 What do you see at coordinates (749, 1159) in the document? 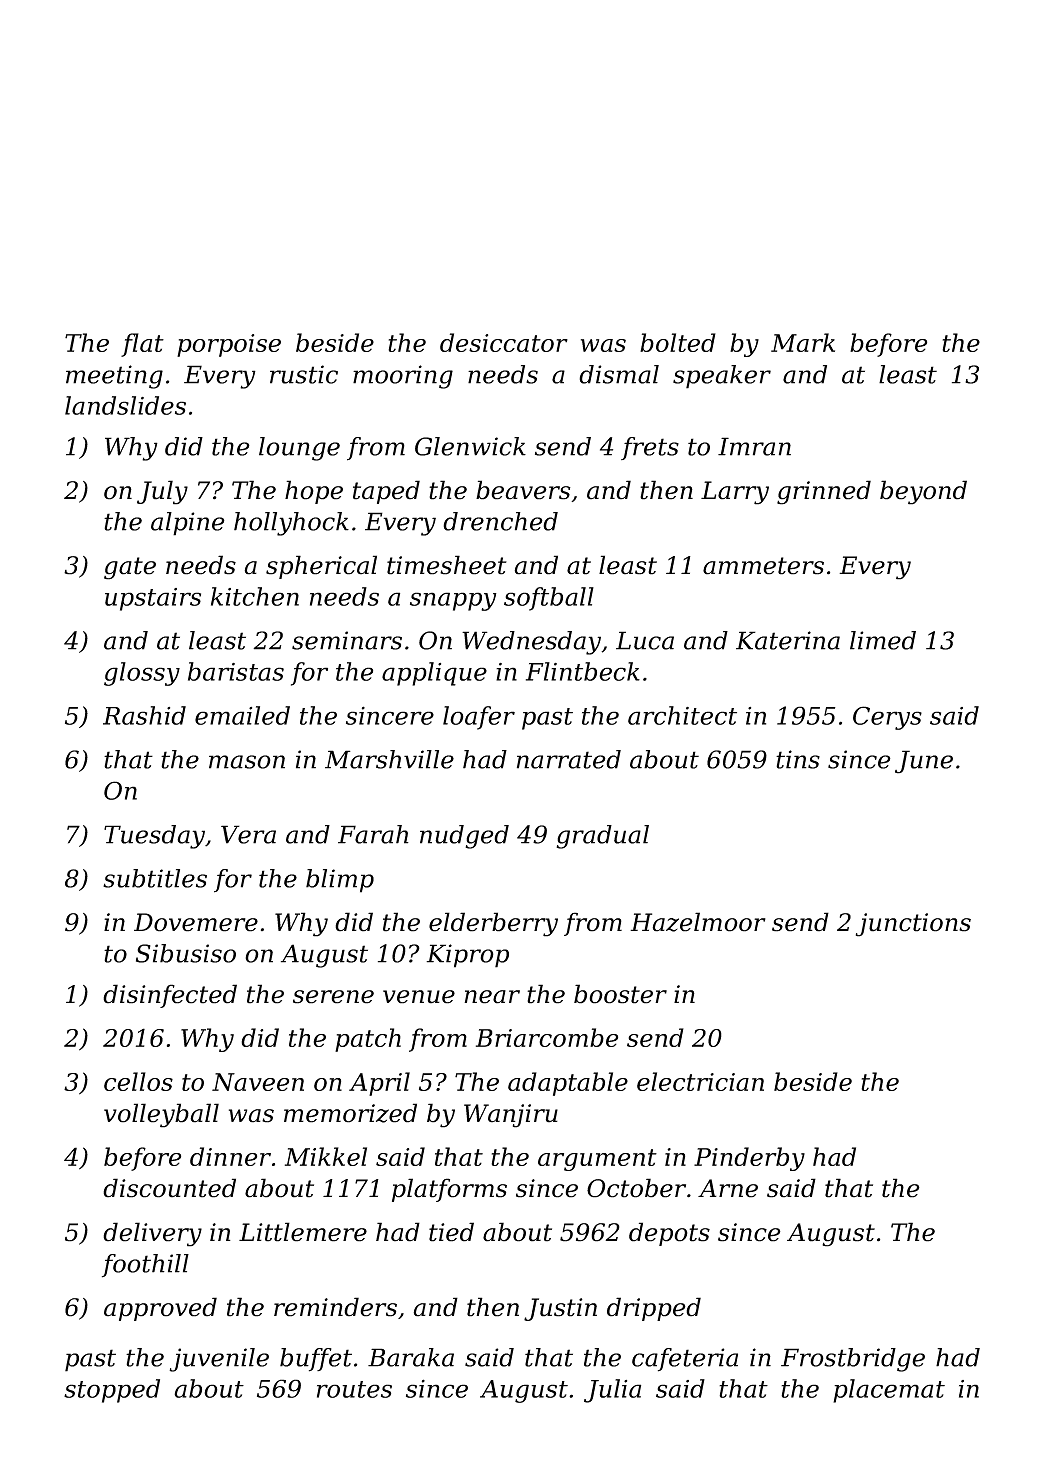
I see `Pinderby` at bounding box center [749, 1159].
